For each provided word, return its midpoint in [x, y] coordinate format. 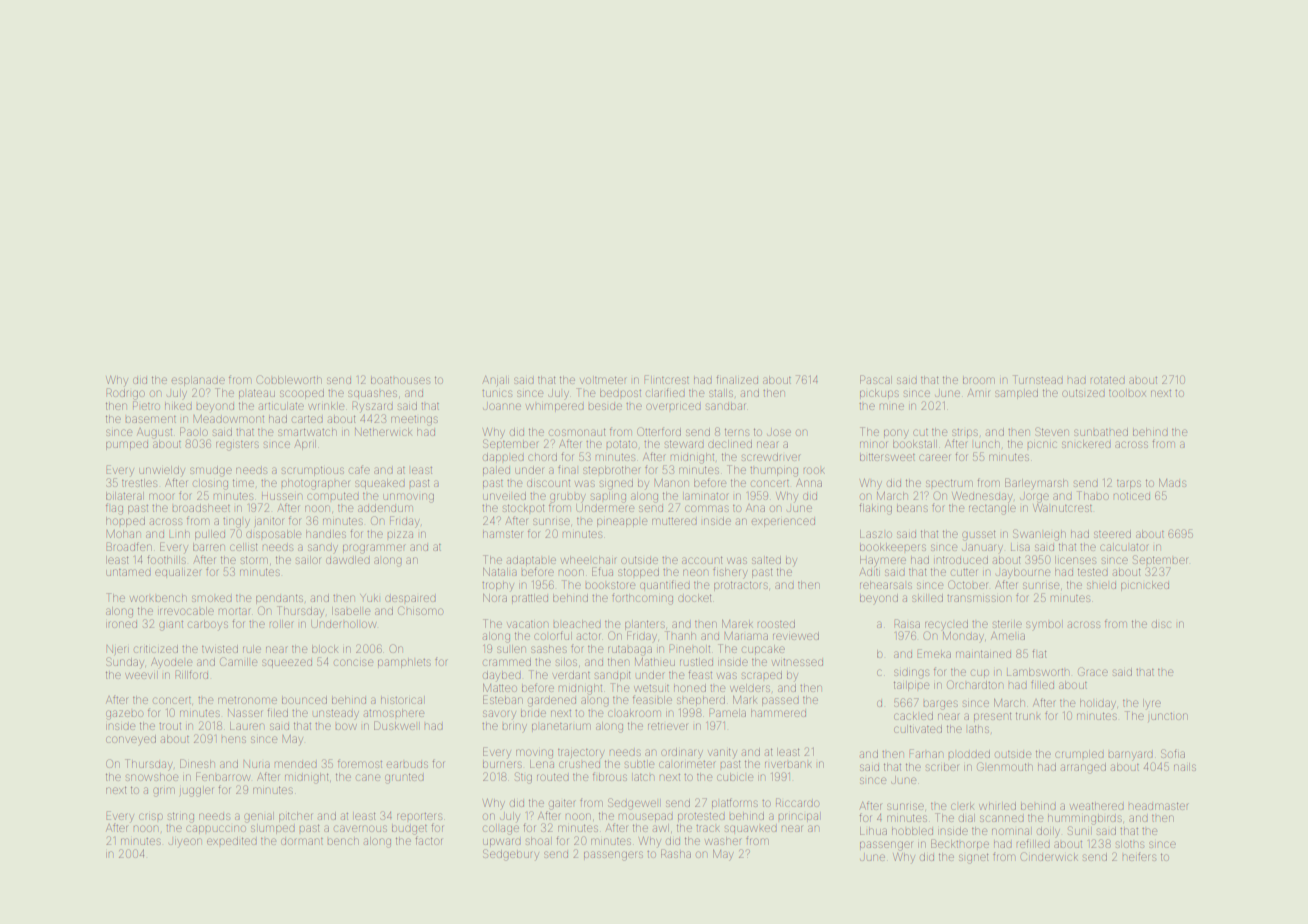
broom [979, 380]
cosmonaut [577, 432]
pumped [127, 445]
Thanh [680, 635]
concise [353, 662]
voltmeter [603, 380]
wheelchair [589, 560]
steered [1112, 534]
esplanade [198, 381]
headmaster [1159, 806]
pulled [210, 535]
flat [1039, 653]
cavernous [360, 828]
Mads [1172, 483]
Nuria [257, 764]
